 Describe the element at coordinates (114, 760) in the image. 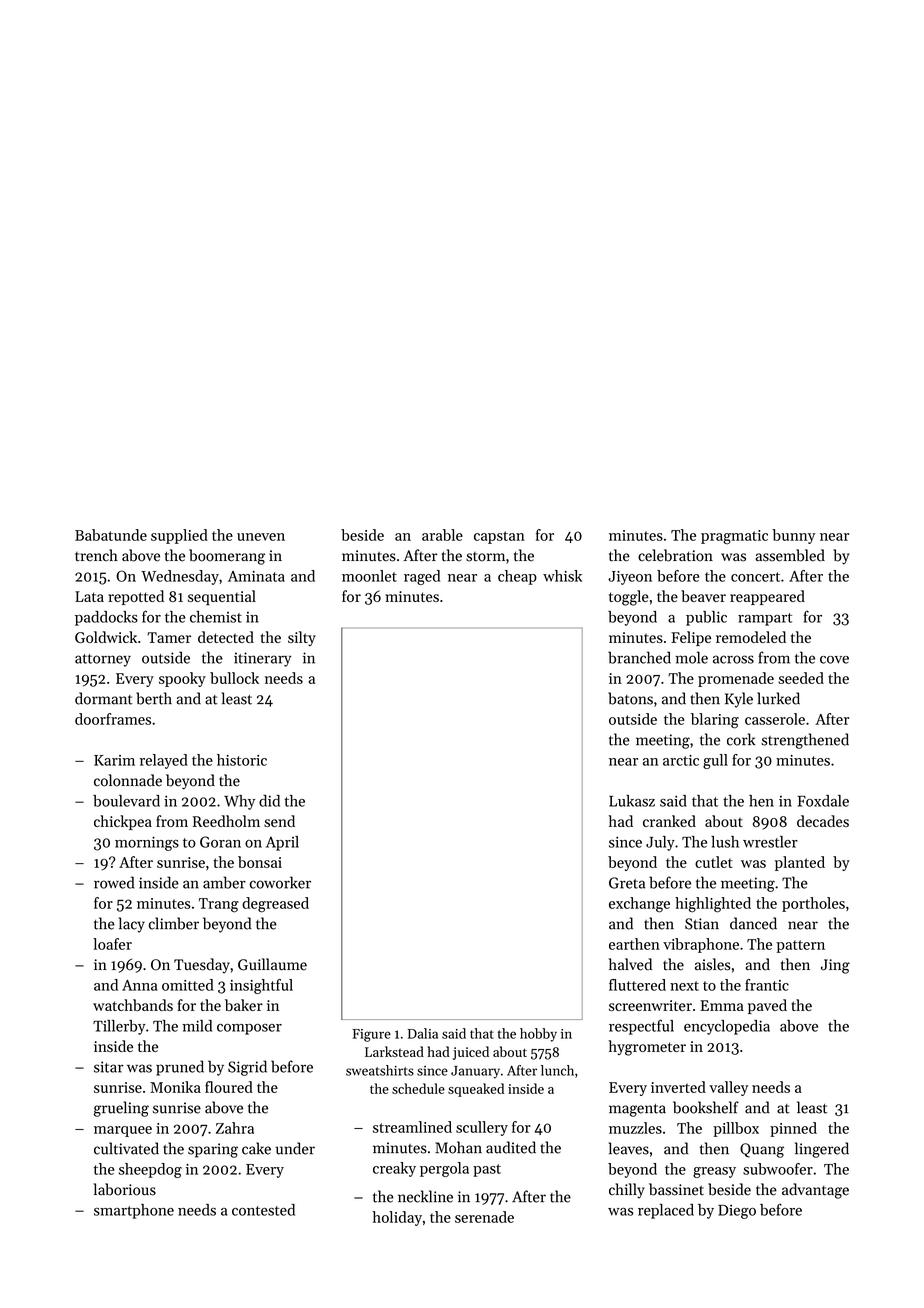

I see `Karim` at that location.
